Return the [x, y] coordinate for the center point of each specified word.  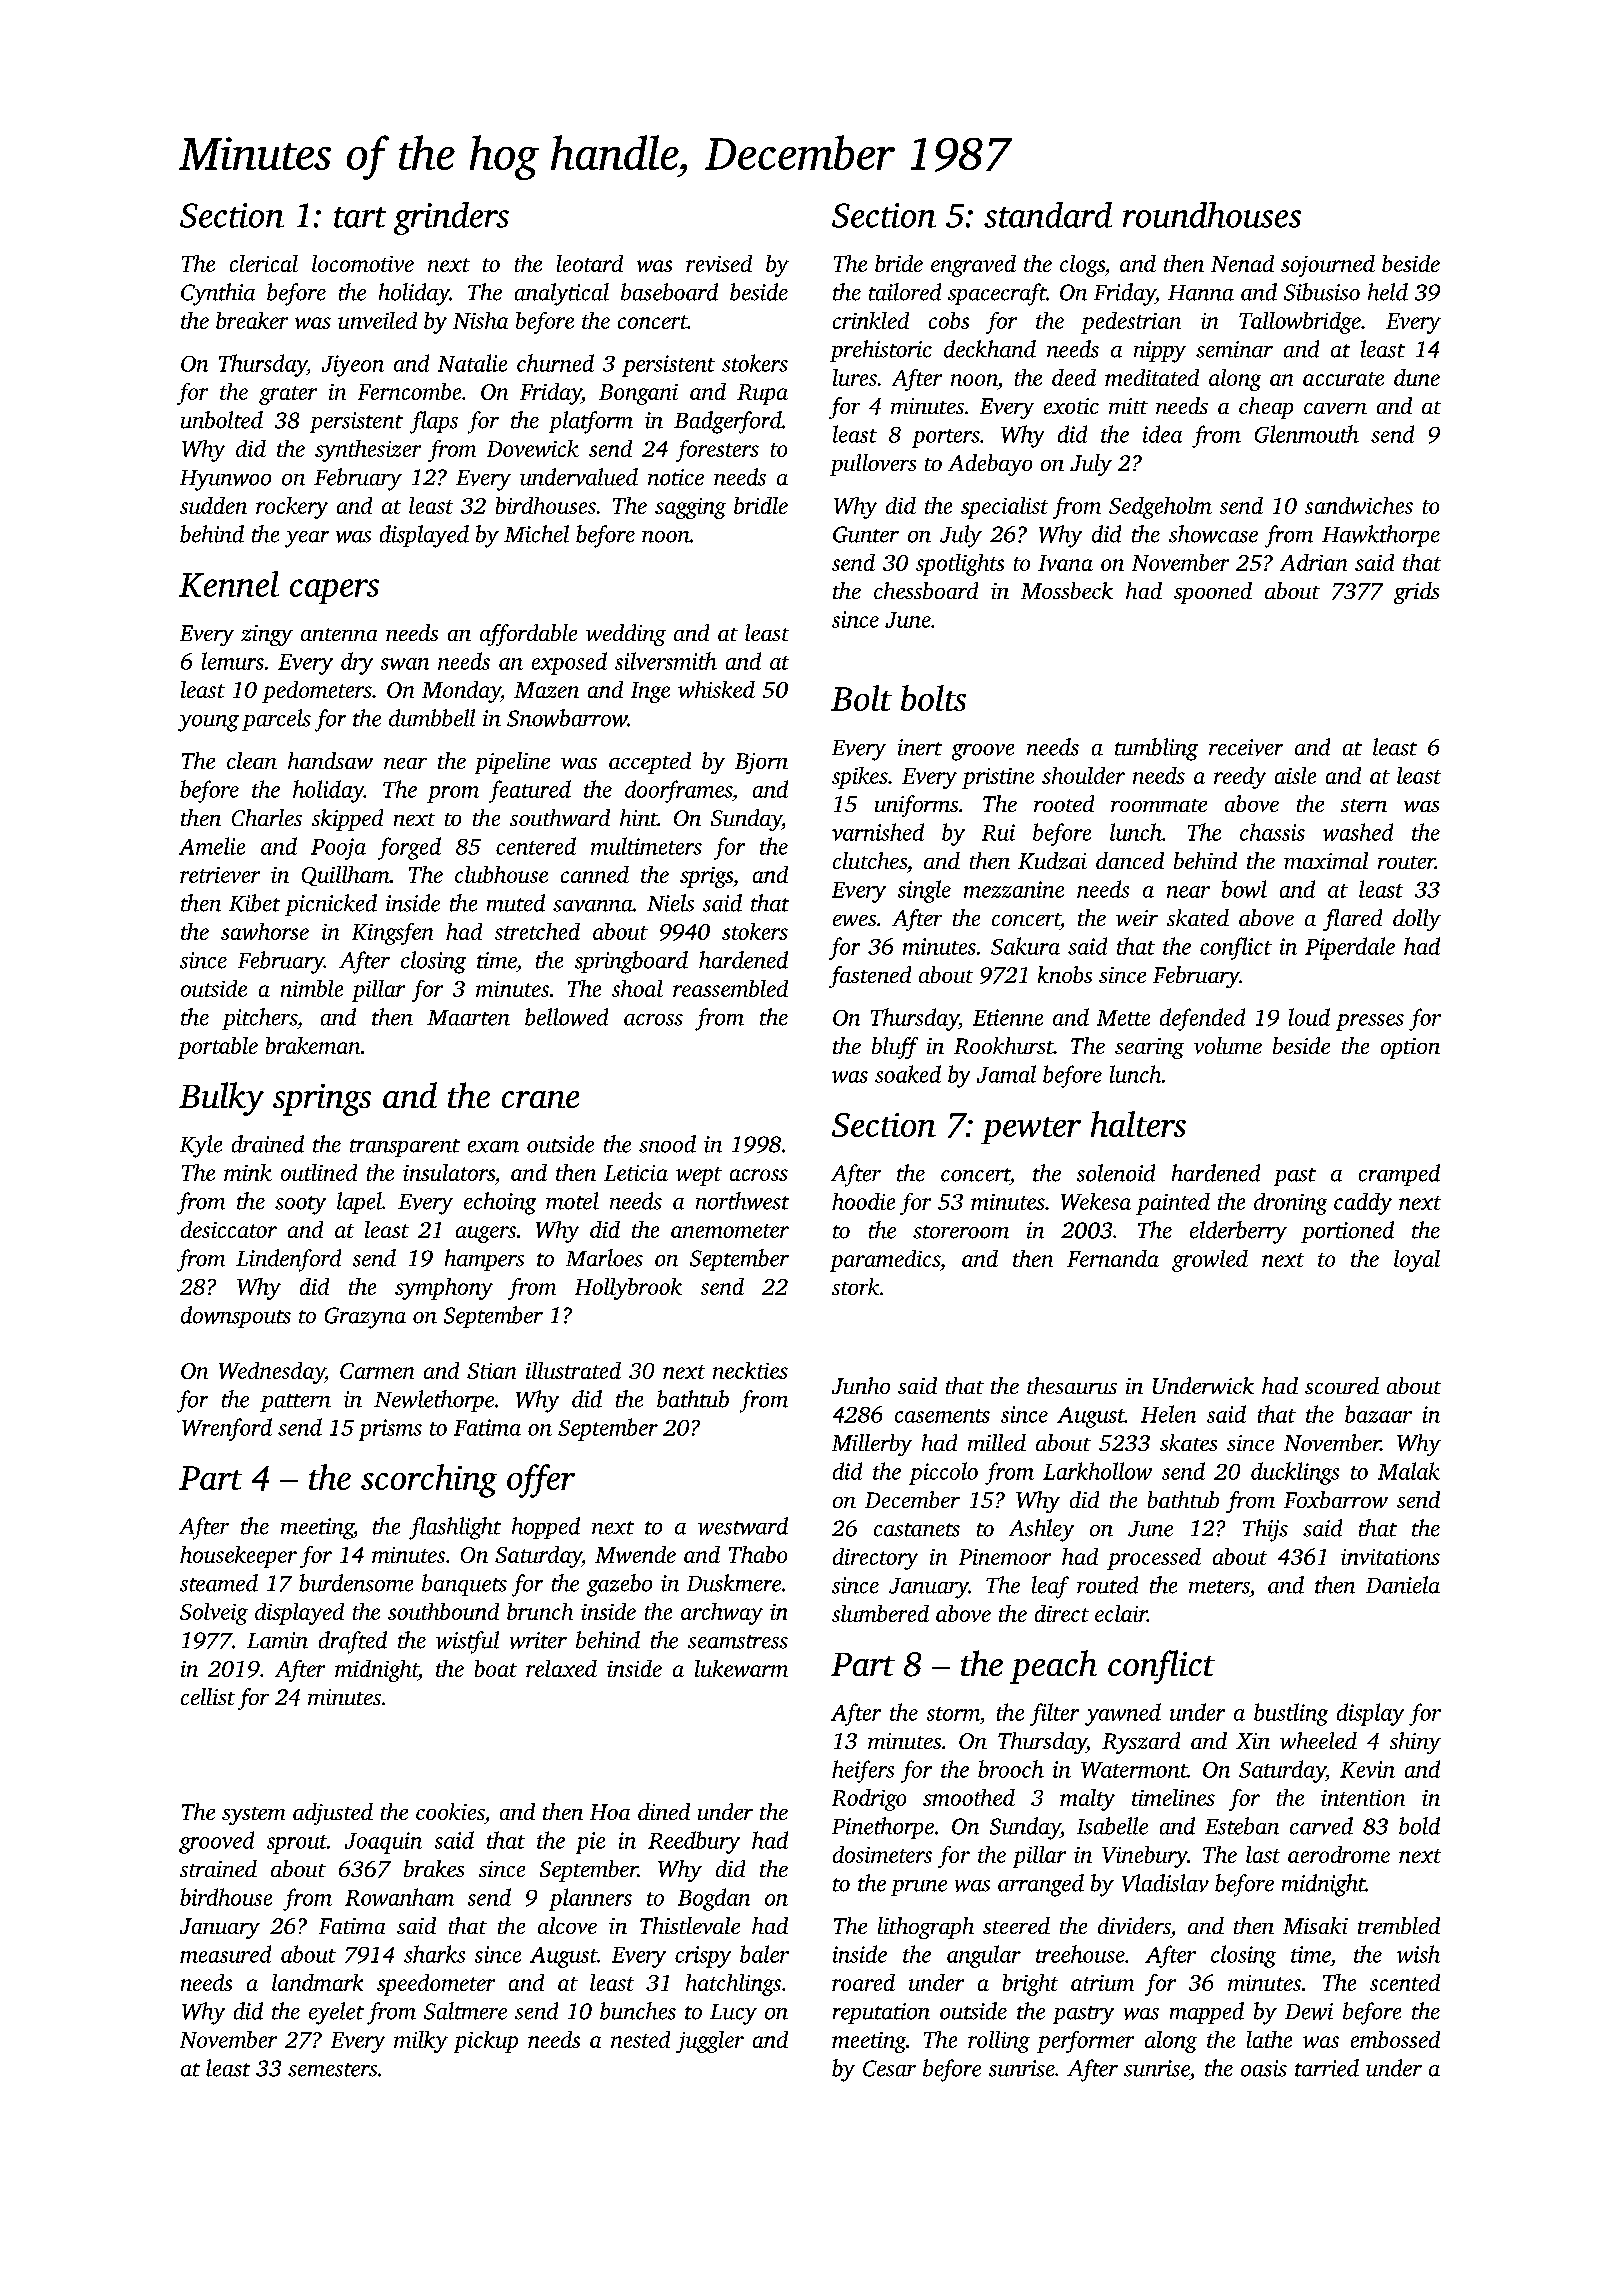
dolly [1417, 920]
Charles [267, 817]
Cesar [889, 2068]
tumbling [1156, 749]
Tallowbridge [1300, 323]
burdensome [356, 1583]
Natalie [472, 363]
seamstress [738, 1642]
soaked [908, 1074]
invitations [1390, 1557]
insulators [449, 1172]
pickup [486, 2042]
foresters [717, 451]
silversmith [666, 661]
